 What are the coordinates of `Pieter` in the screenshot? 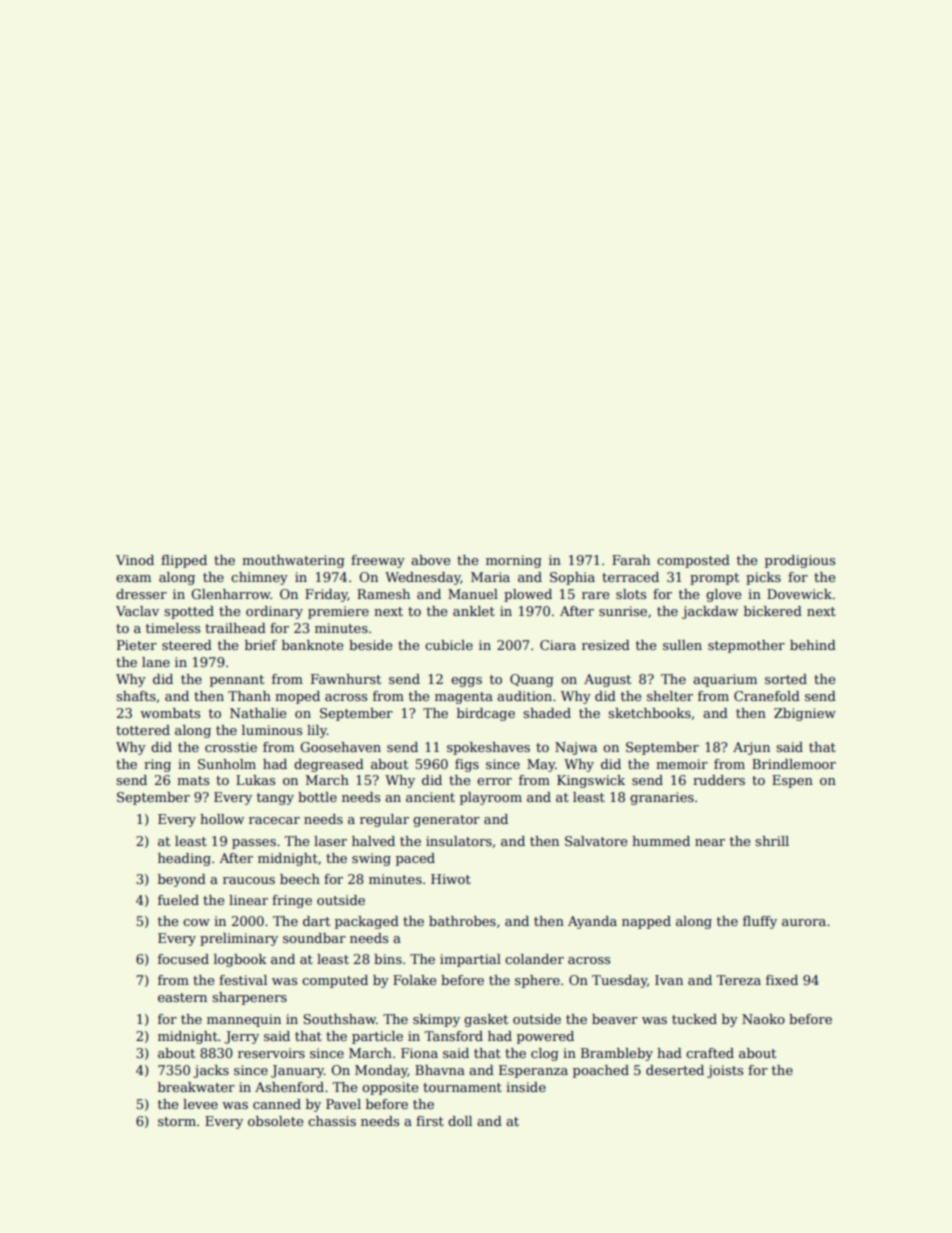 It's located at (137, 645).
